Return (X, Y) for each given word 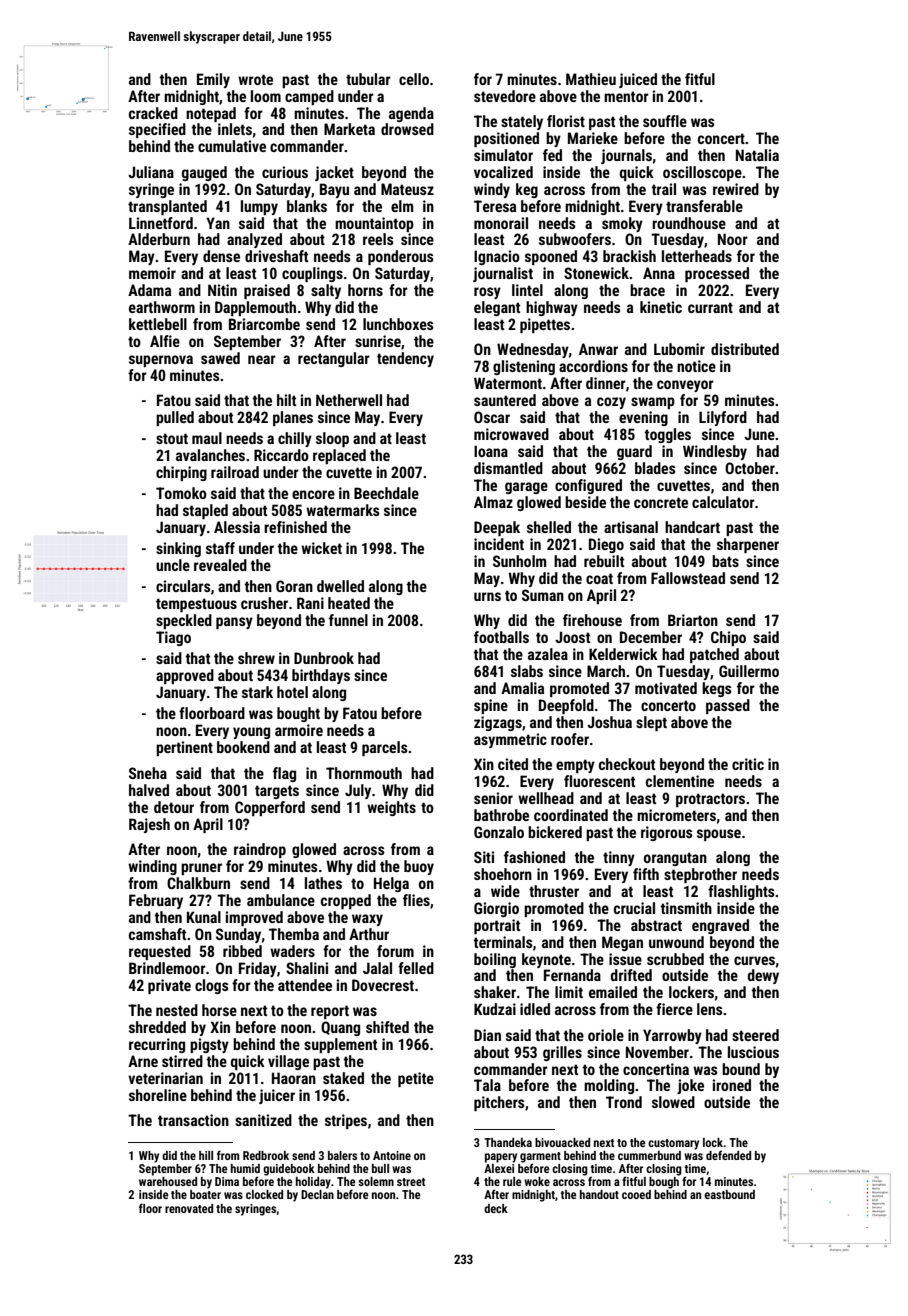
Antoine (392, 1155)
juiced (638, 80)
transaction (193, 1120)
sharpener (748, 545)
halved (149, 790)
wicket (321, 548)
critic (748, 764)
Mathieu (591, 79)
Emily (213, 80)
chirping (181, 473)
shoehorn (503, 874)
